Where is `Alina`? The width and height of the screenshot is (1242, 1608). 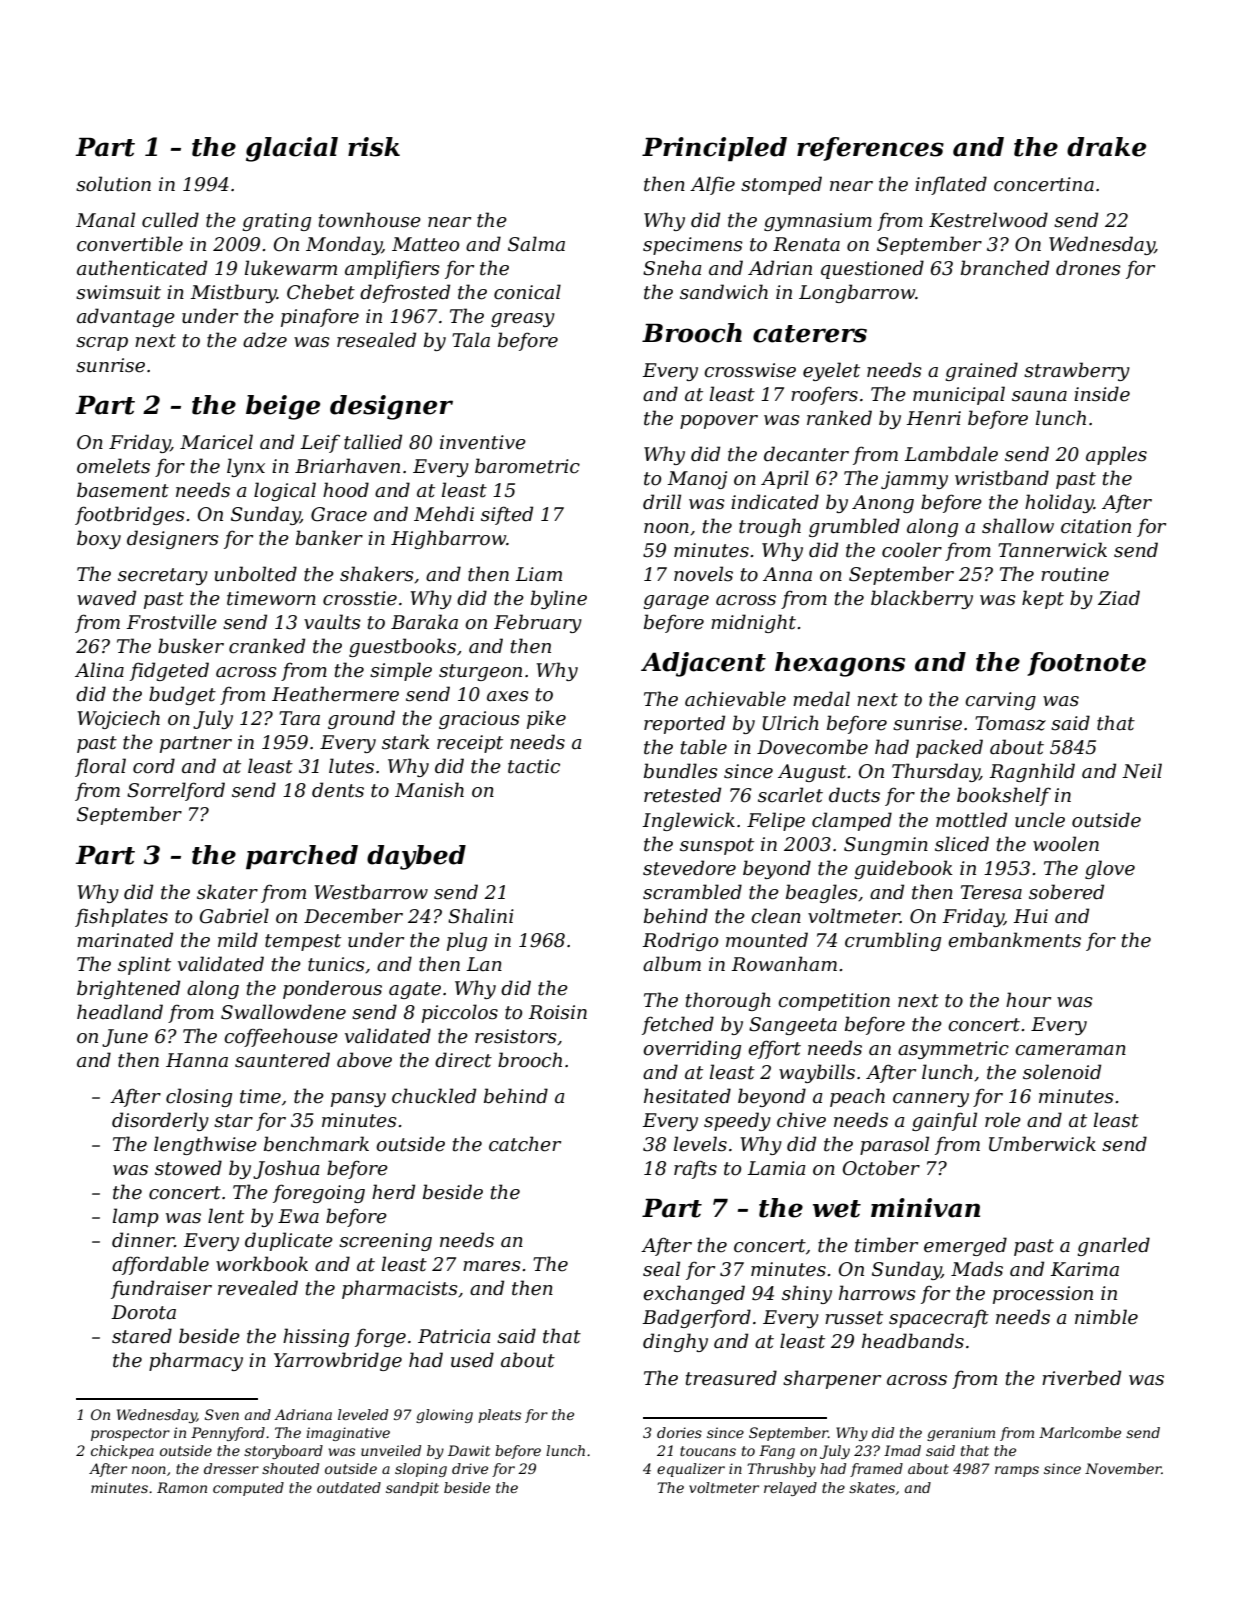
Alina is located at coordinates (99, 670).
